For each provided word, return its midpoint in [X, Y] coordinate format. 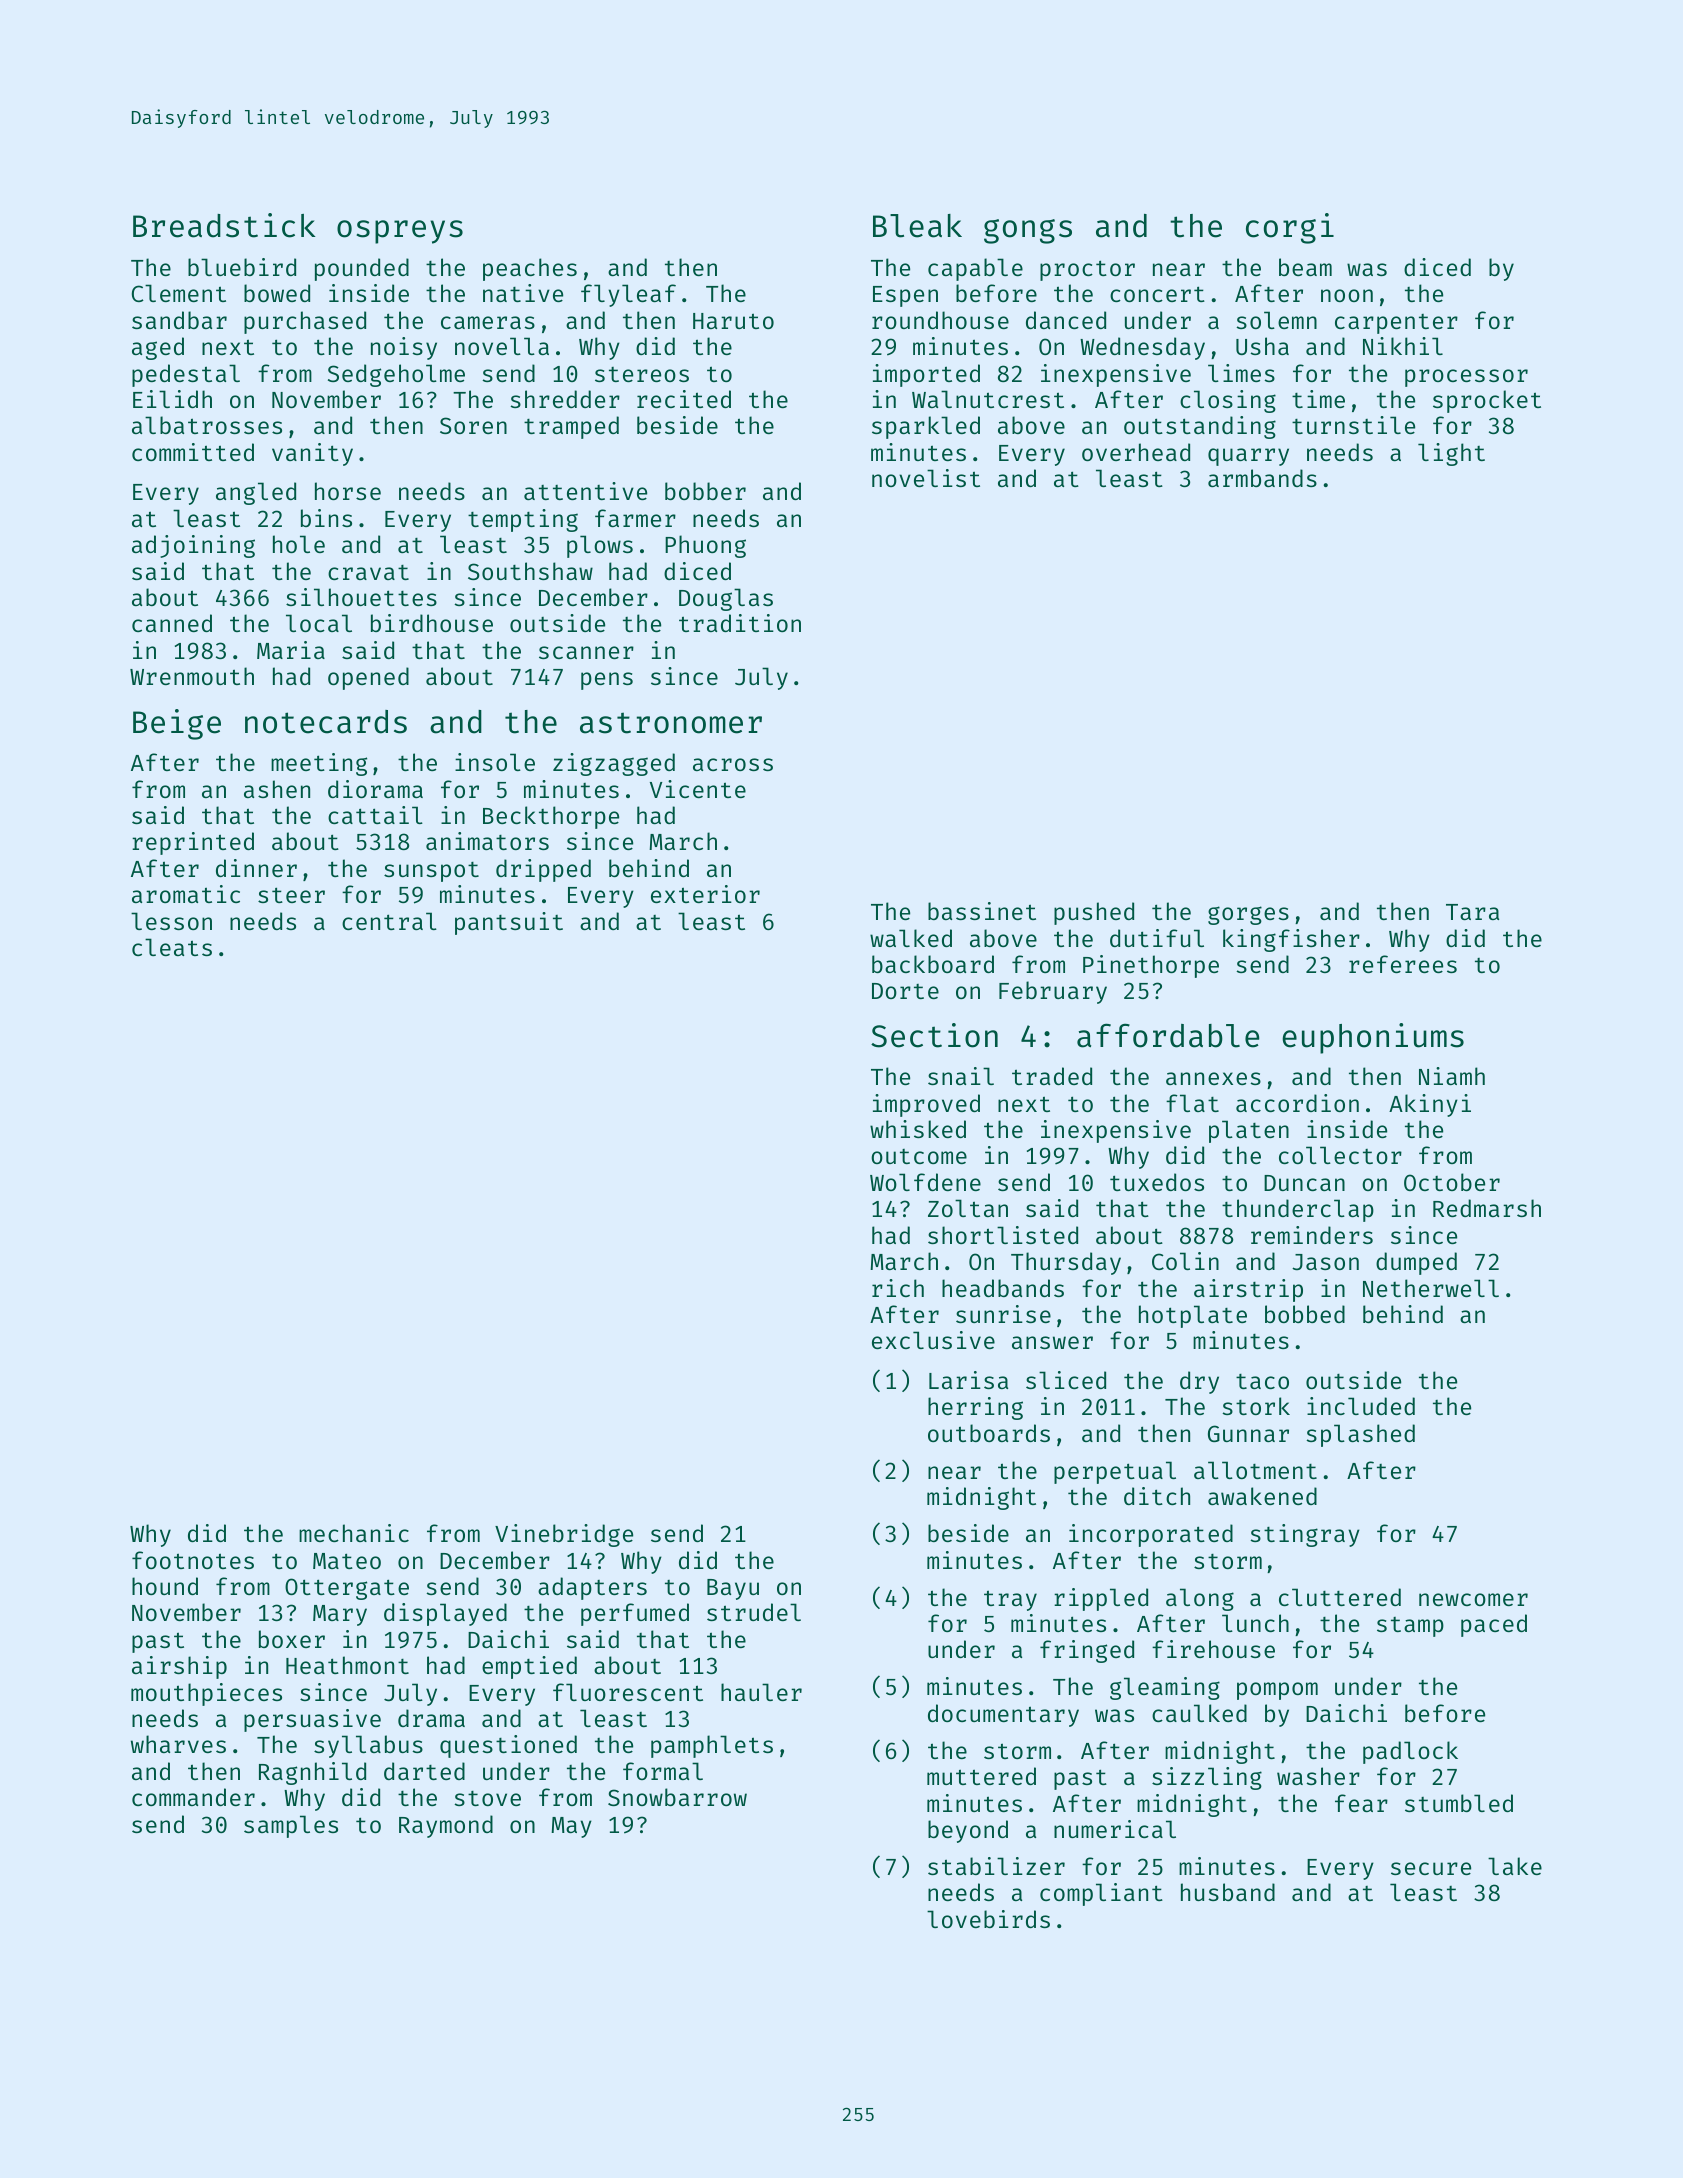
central [389, 921]
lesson [171, 921]
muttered [981, 1776]
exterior [705, 894]
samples [291, 1826]
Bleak [917, 226]
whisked [918, 1129]
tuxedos [1157, 1182]
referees [1403, 964]
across [733, 764]
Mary [340, 1615]
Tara [1472, 912]
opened [368, 678]
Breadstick [224, 225]
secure [1431, 1868]
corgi [1290, 228]
